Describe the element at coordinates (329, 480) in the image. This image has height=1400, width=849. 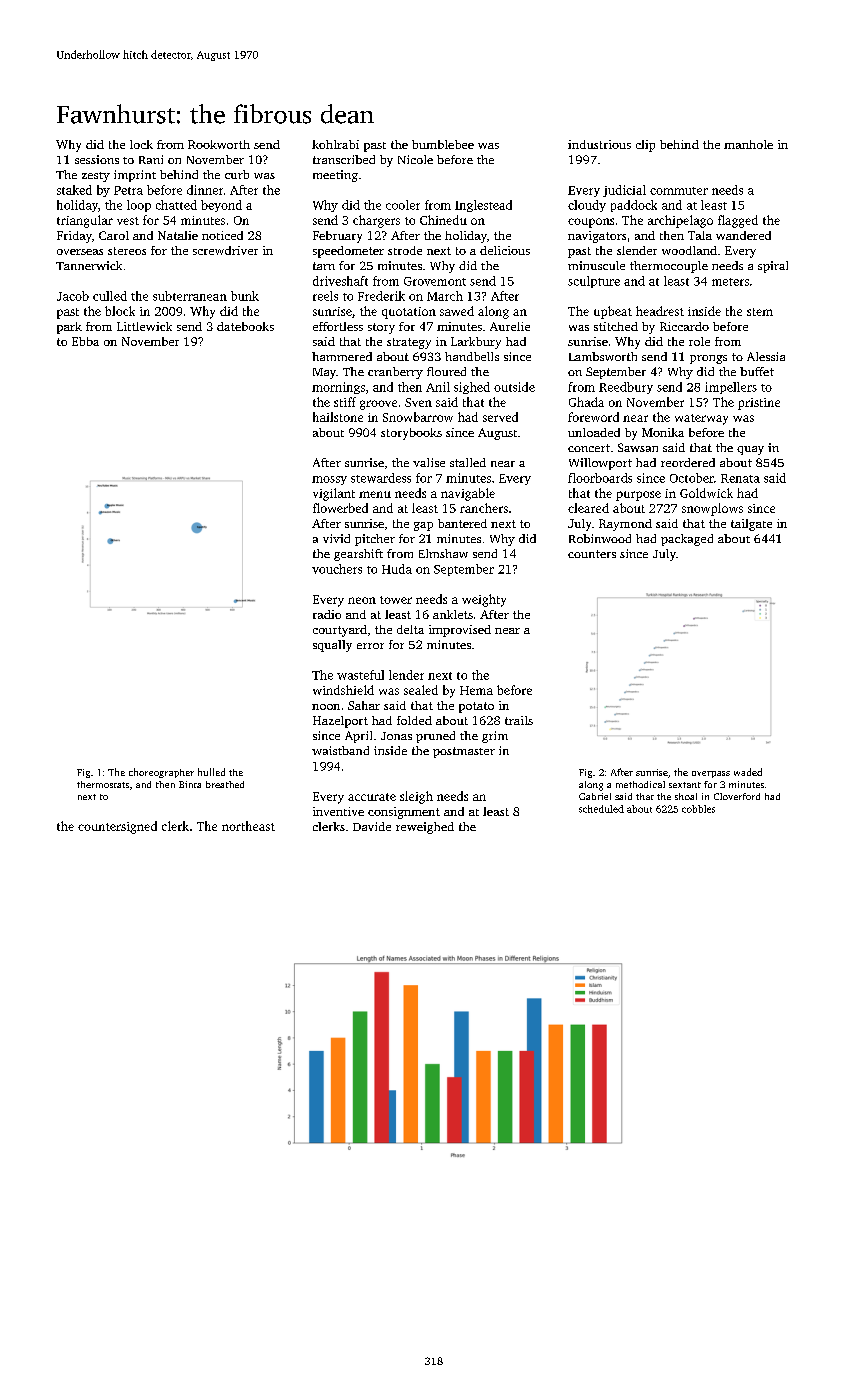
I see `mossy` at that location.
